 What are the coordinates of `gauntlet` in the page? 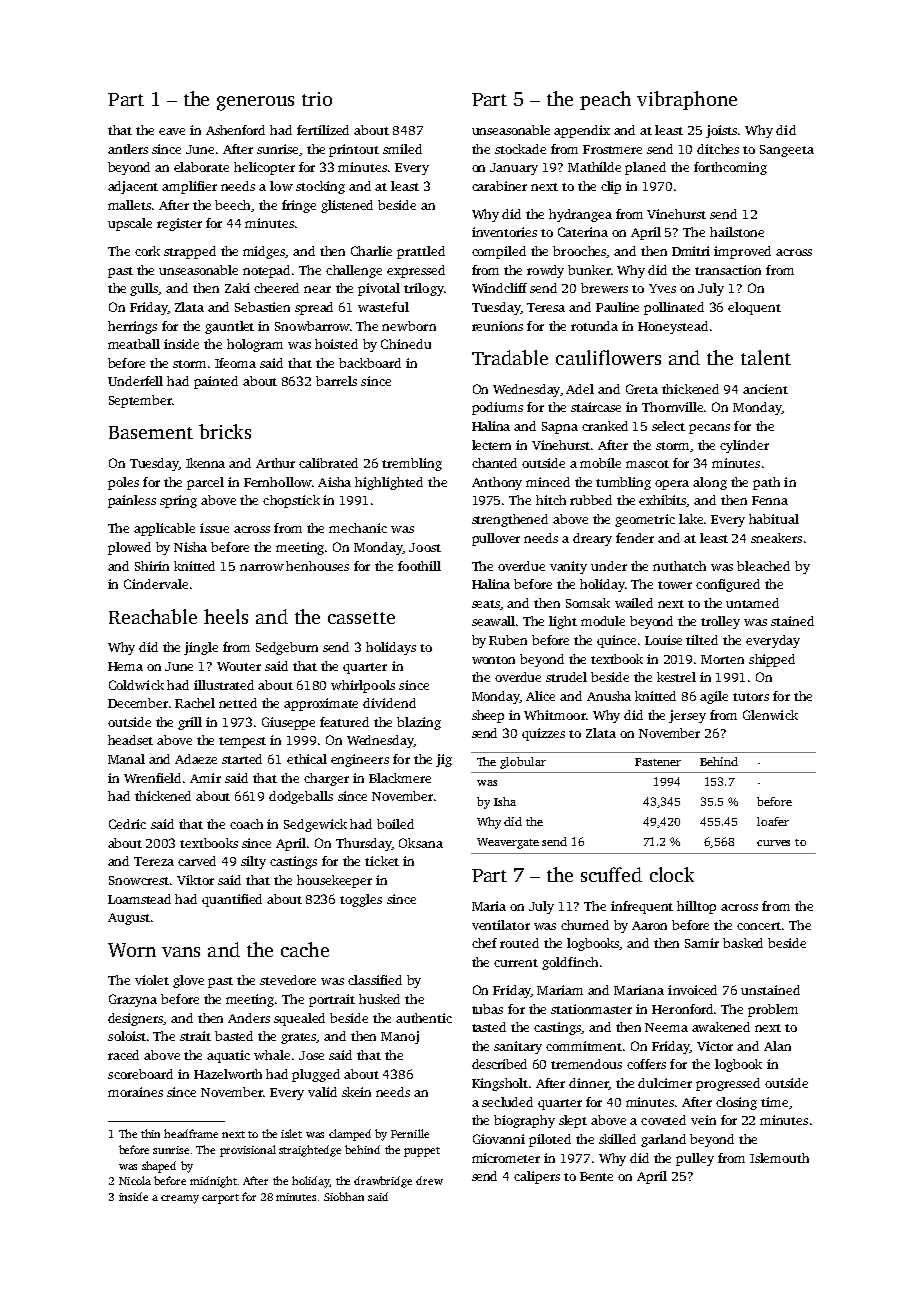 It's located at (229, 327).
